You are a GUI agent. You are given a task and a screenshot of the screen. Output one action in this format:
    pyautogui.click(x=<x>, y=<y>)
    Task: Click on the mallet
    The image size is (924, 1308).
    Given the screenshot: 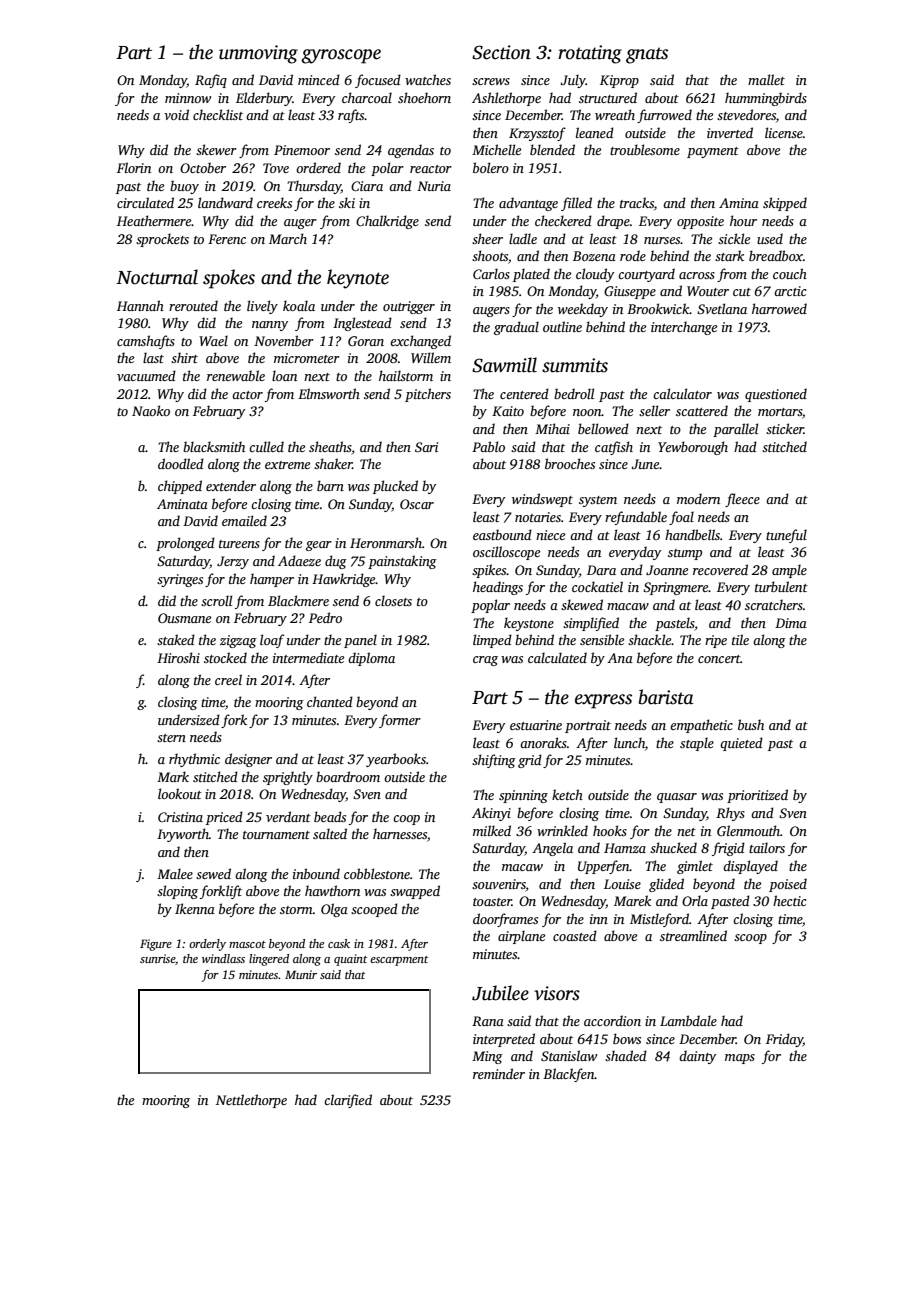 What is the action you would take?
    pyautogui.click(x=766, y=79)
